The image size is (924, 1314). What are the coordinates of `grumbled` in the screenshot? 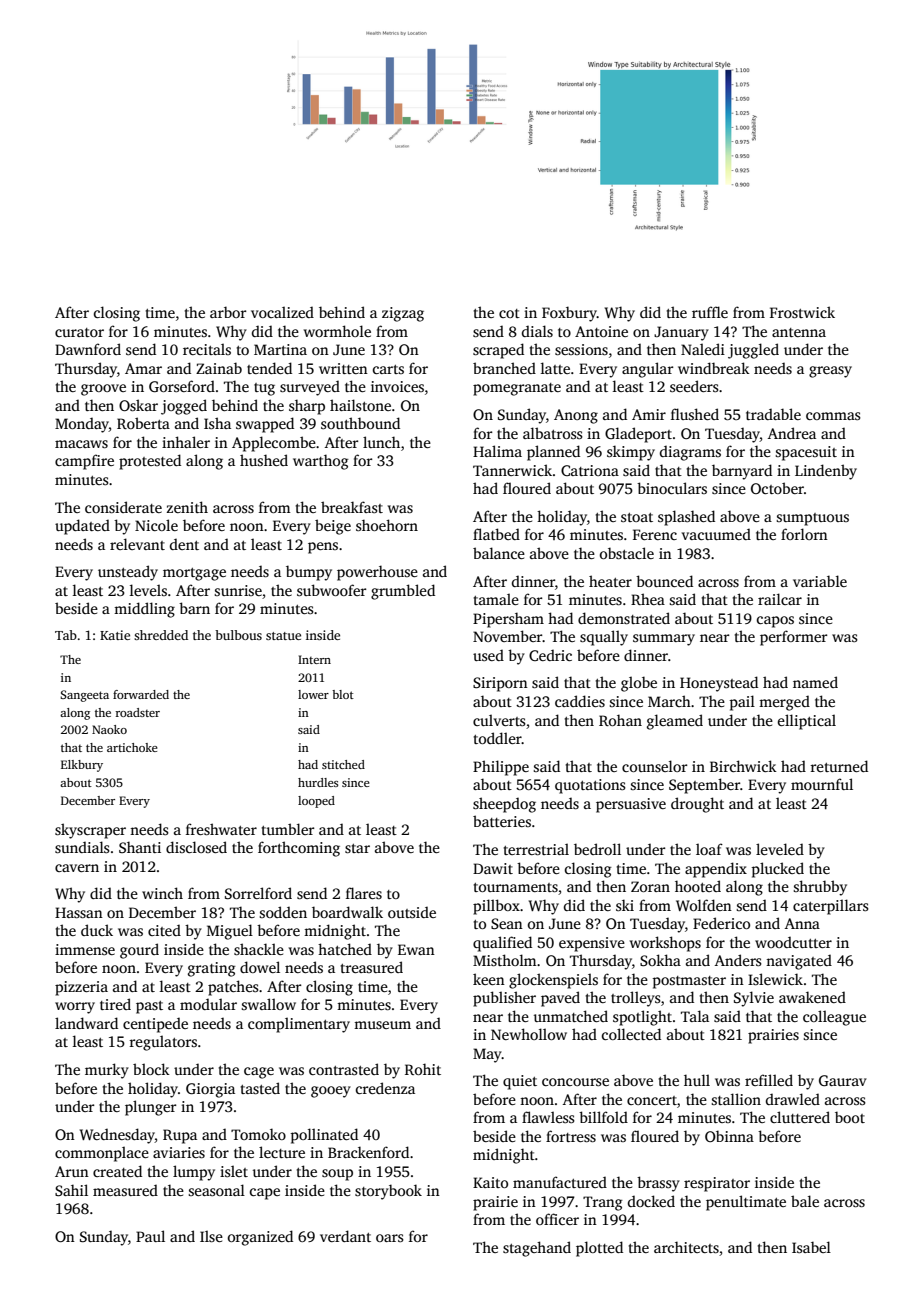 It's located at (403, 592).
